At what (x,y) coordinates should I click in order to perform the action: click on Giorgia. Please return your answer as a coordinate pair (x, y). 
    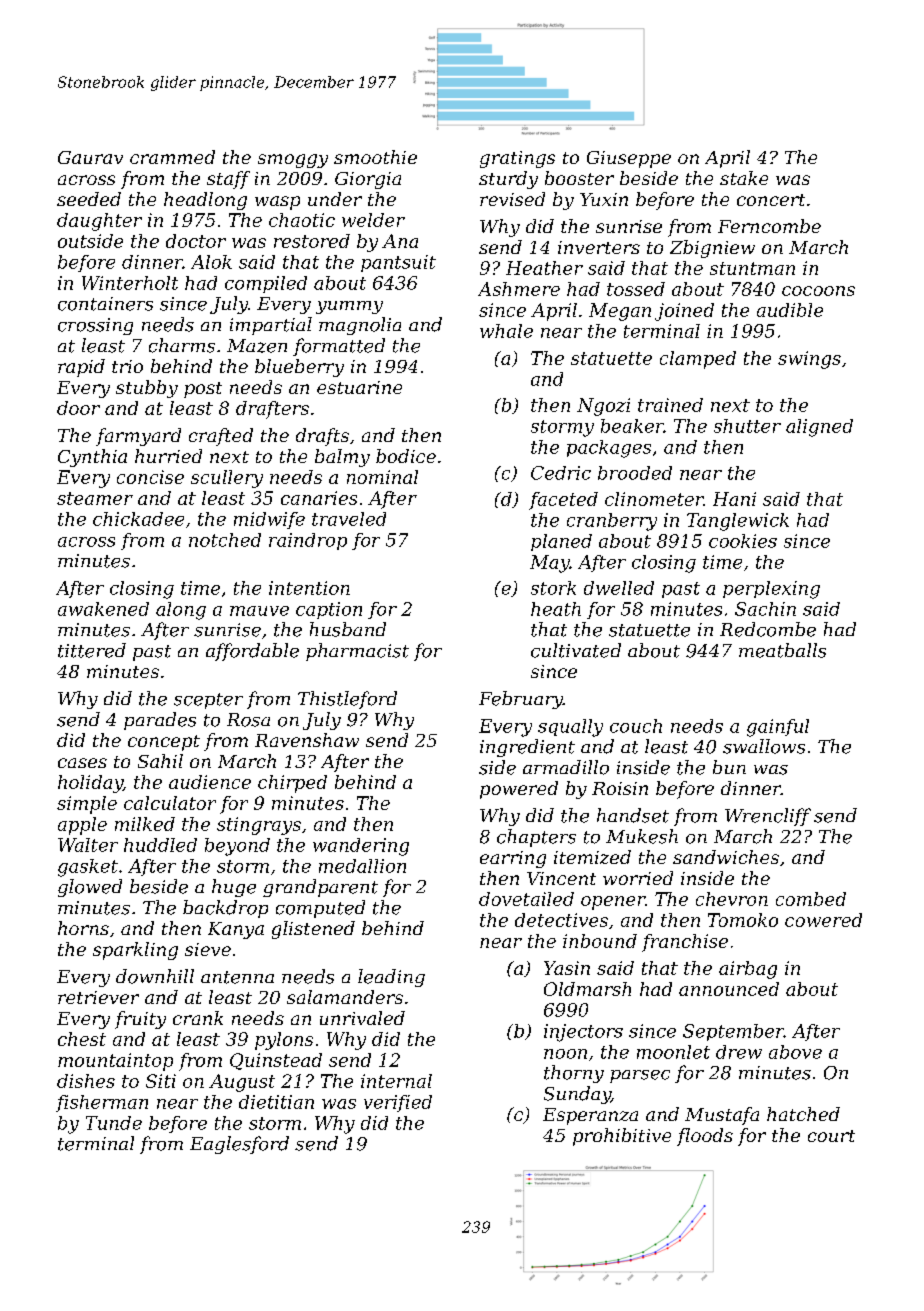
    Looking at the image, I should click on (368, 180).
